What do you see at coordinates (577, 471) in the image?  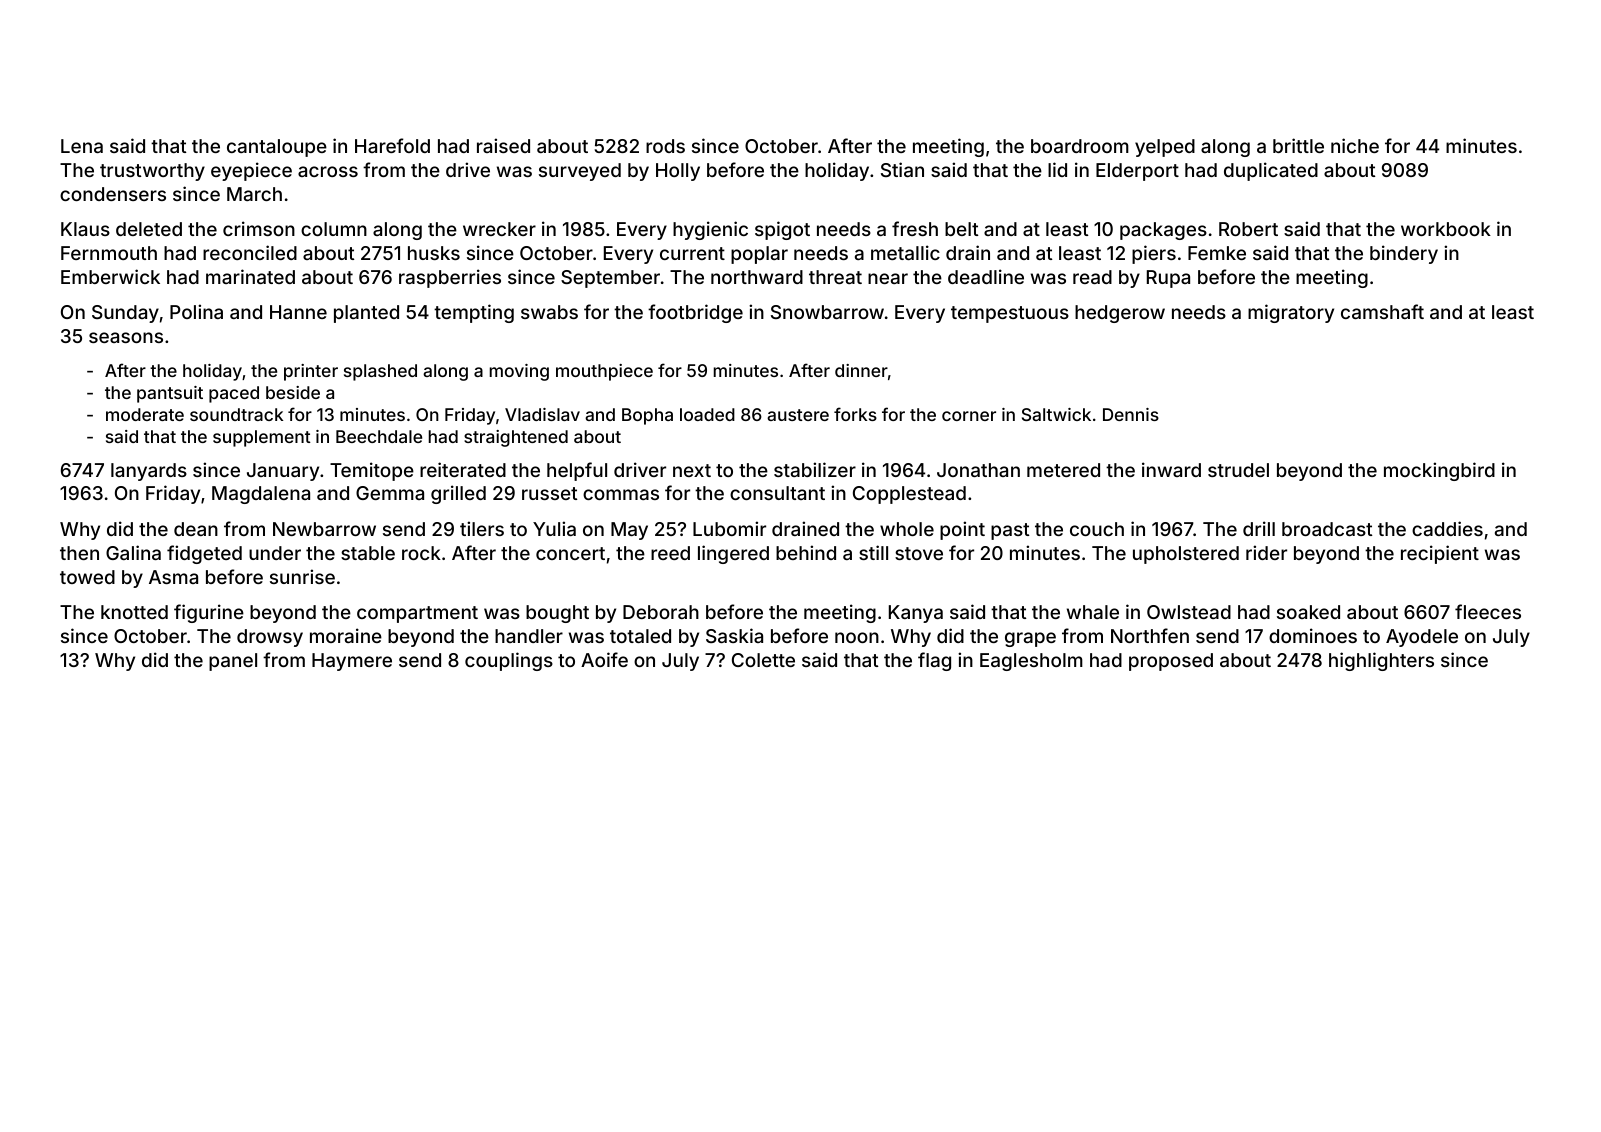 I see `helpful` at bounding box center [577, 471].
